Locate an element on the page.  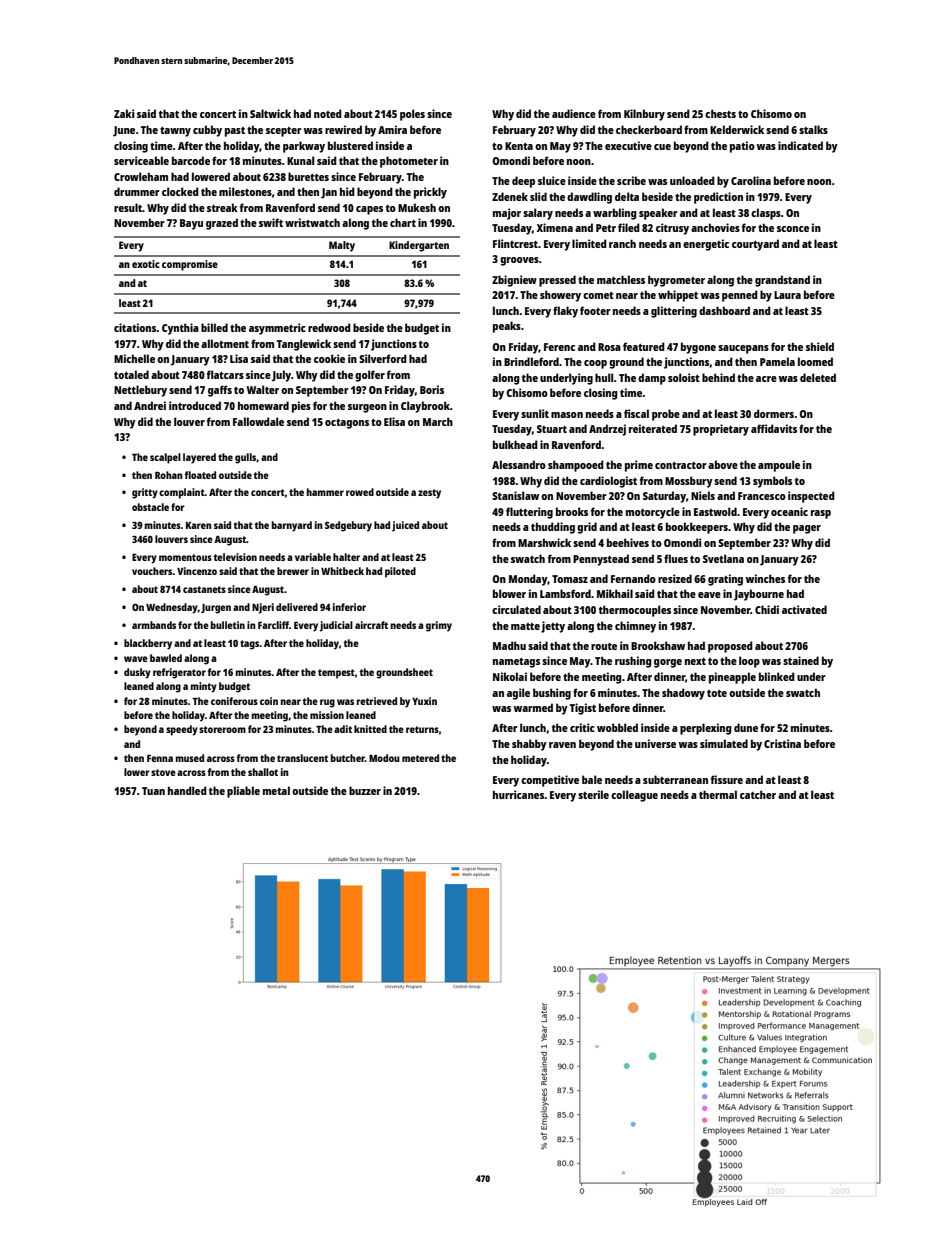
poles is located at coordinates (412, 115).
